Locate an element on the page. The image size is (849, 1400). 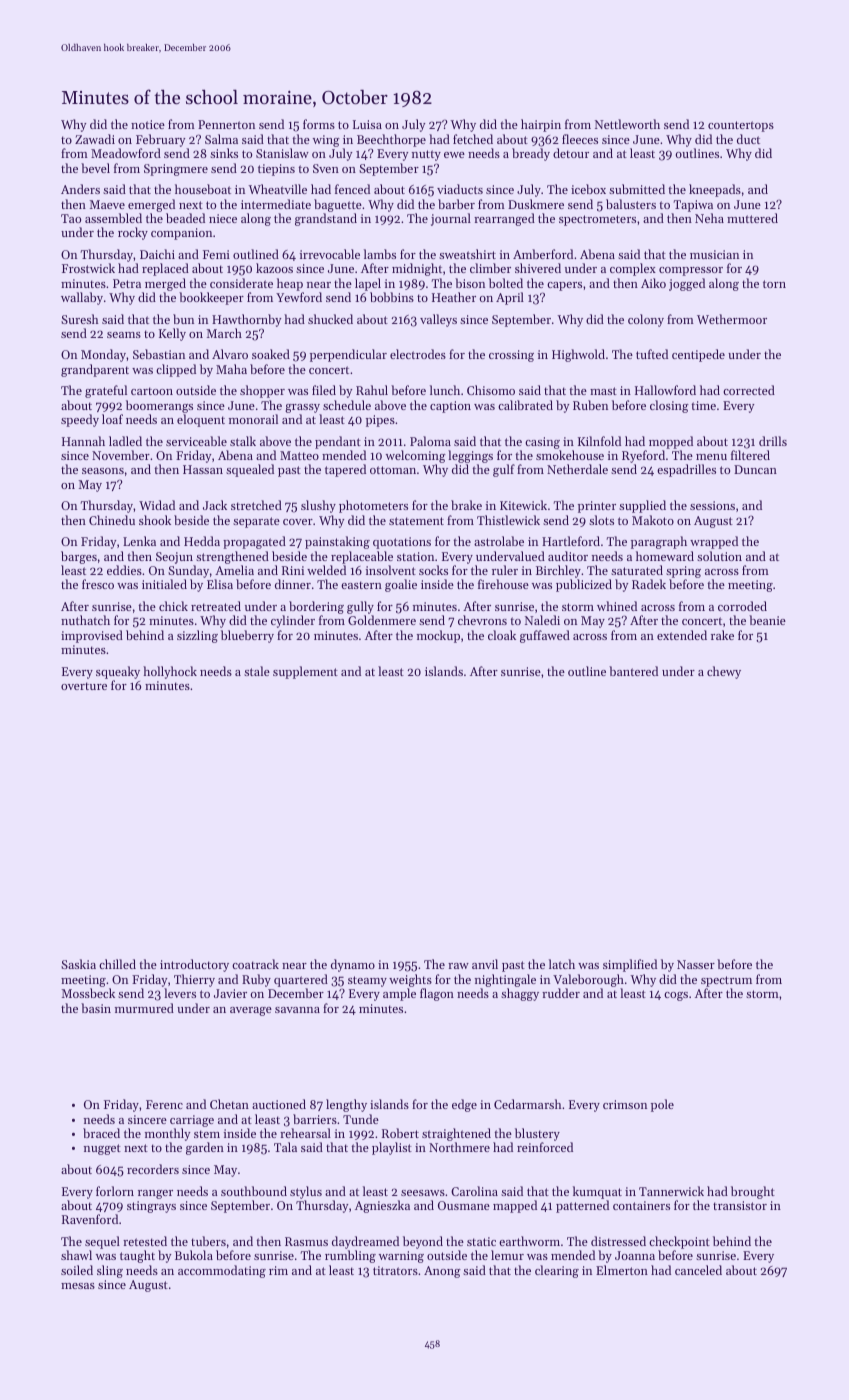
nugget is located at coordinates (102, 1149).
